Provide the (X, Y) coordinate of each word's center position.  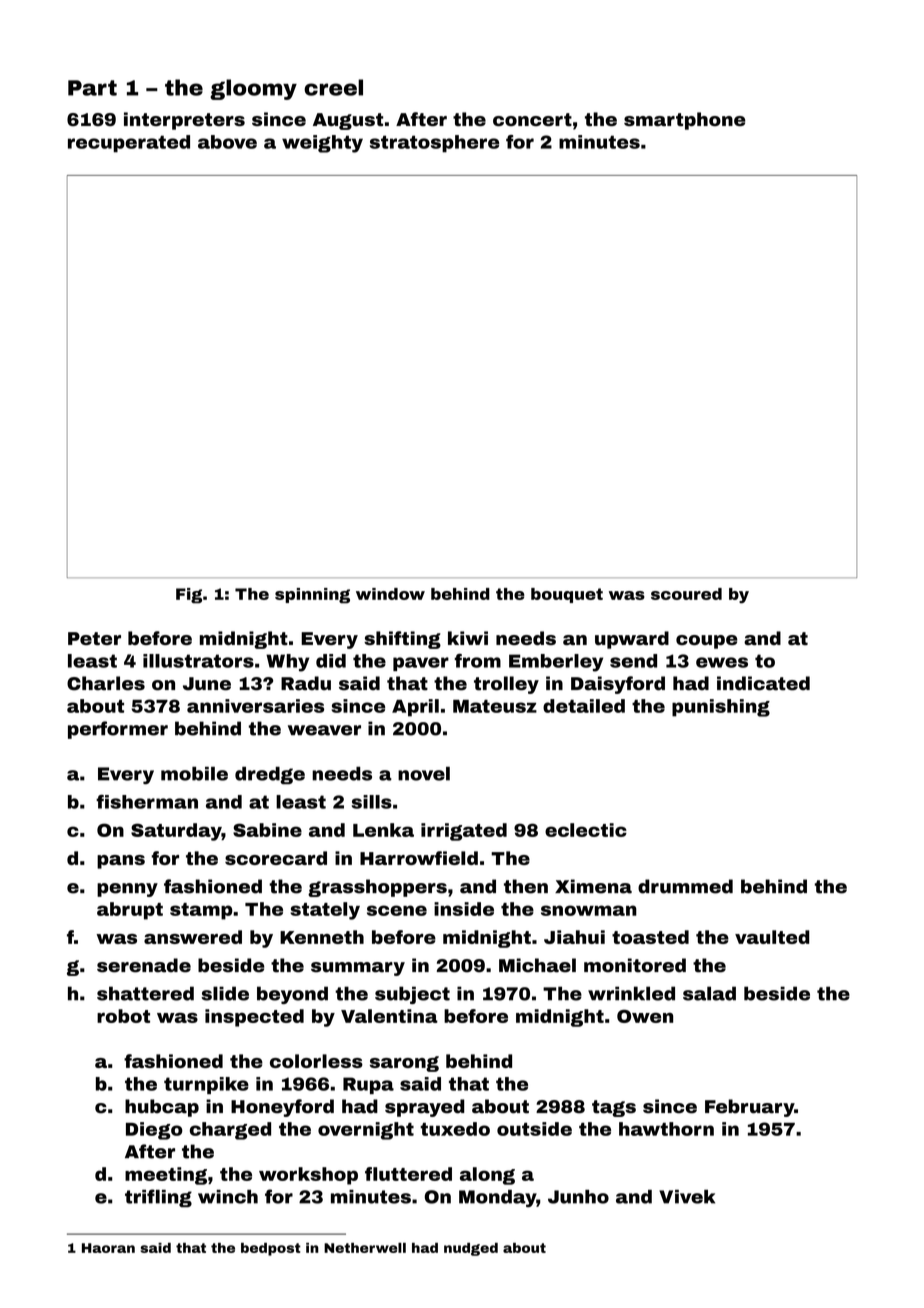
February (749, 1108)
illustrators (198, 661)
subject (412, 995)
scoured (686, 594)
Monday (497, 1198)
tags (614, 1108)
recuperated (129, 144)
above (227, 142)
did (331, 661)
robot (123, 1016)
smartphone (685, 121)
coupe (707, 642)
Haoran (108, 1248)
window (390, 594)
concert (532, 119)
